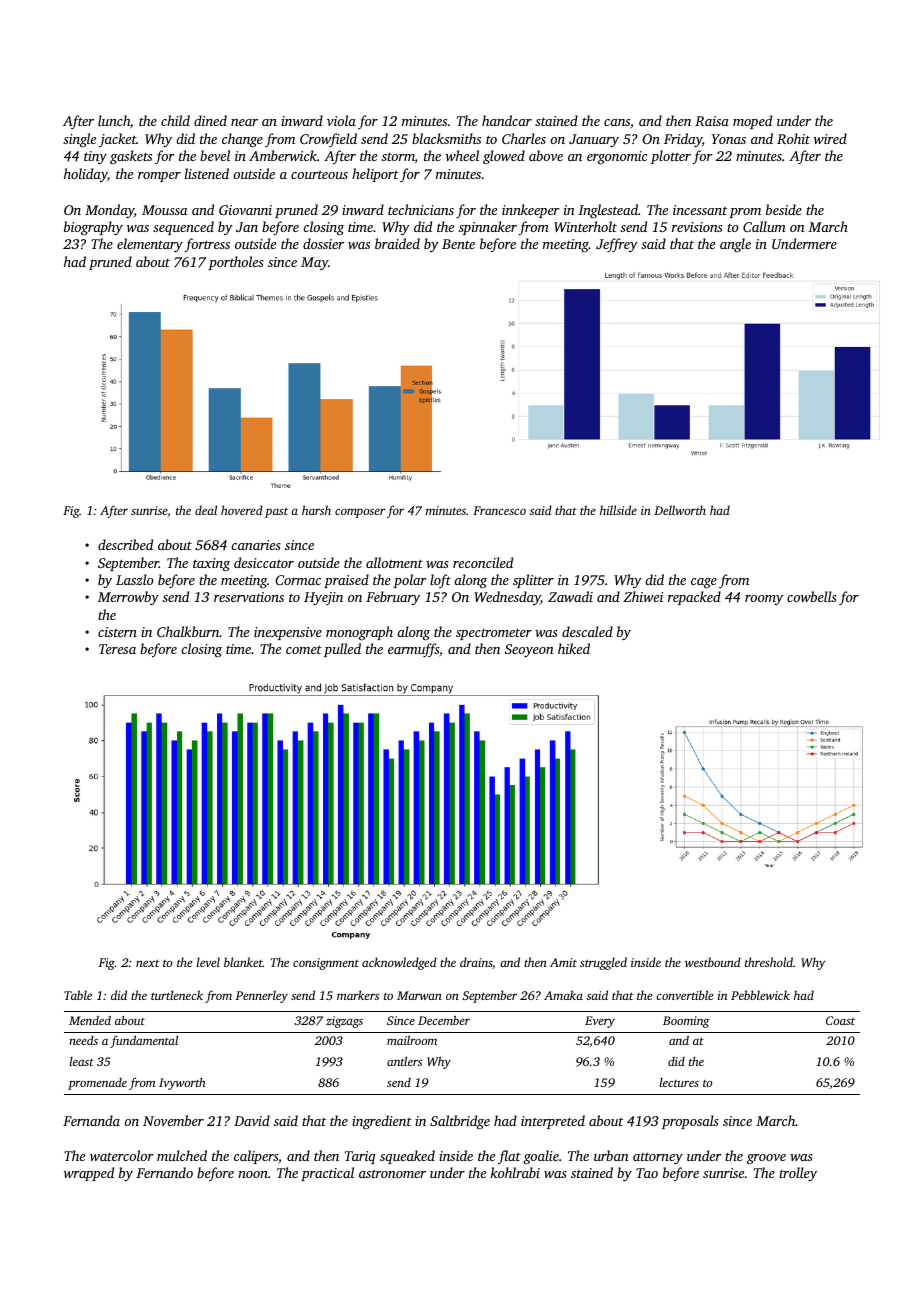  Describe the element at coordinates (812, 596) in the page. I see `cowbells` at that location.
